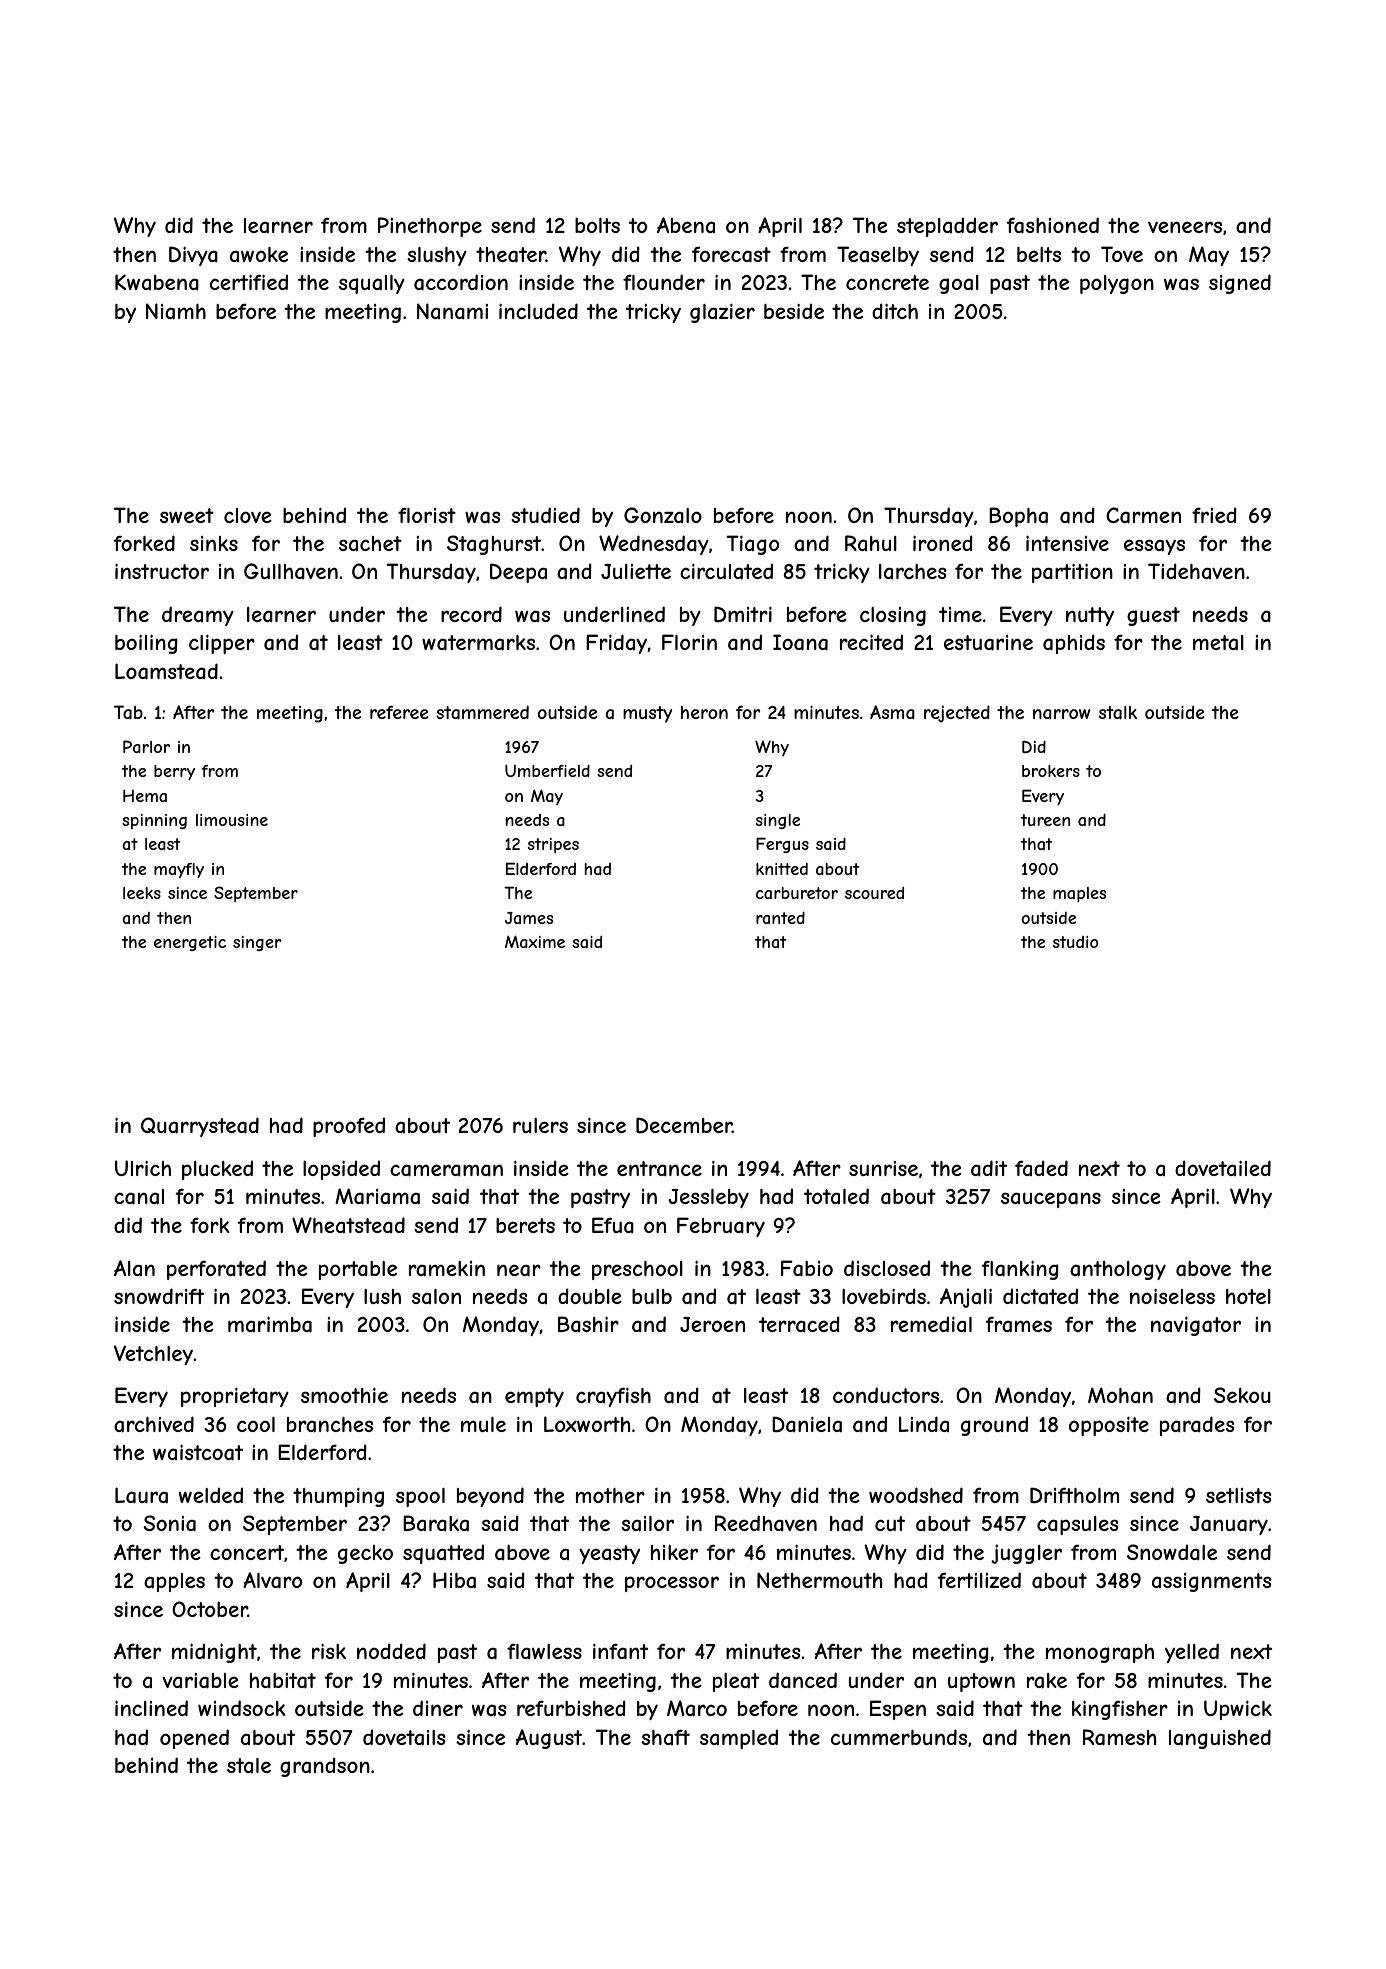  I want to click on watermarks, so click(478, 643).
